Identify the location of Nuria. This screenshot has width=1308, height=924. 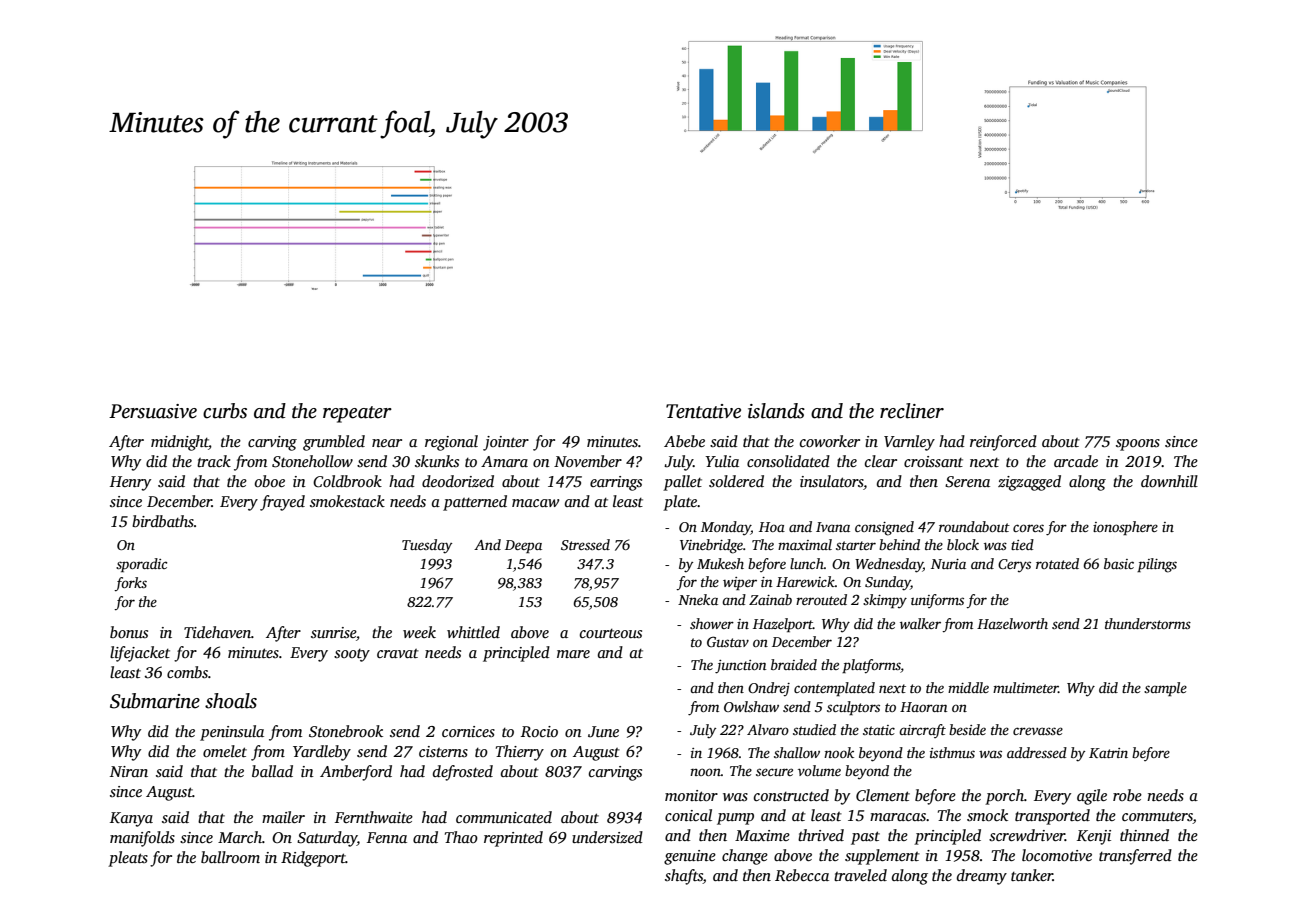
(948, 564).
